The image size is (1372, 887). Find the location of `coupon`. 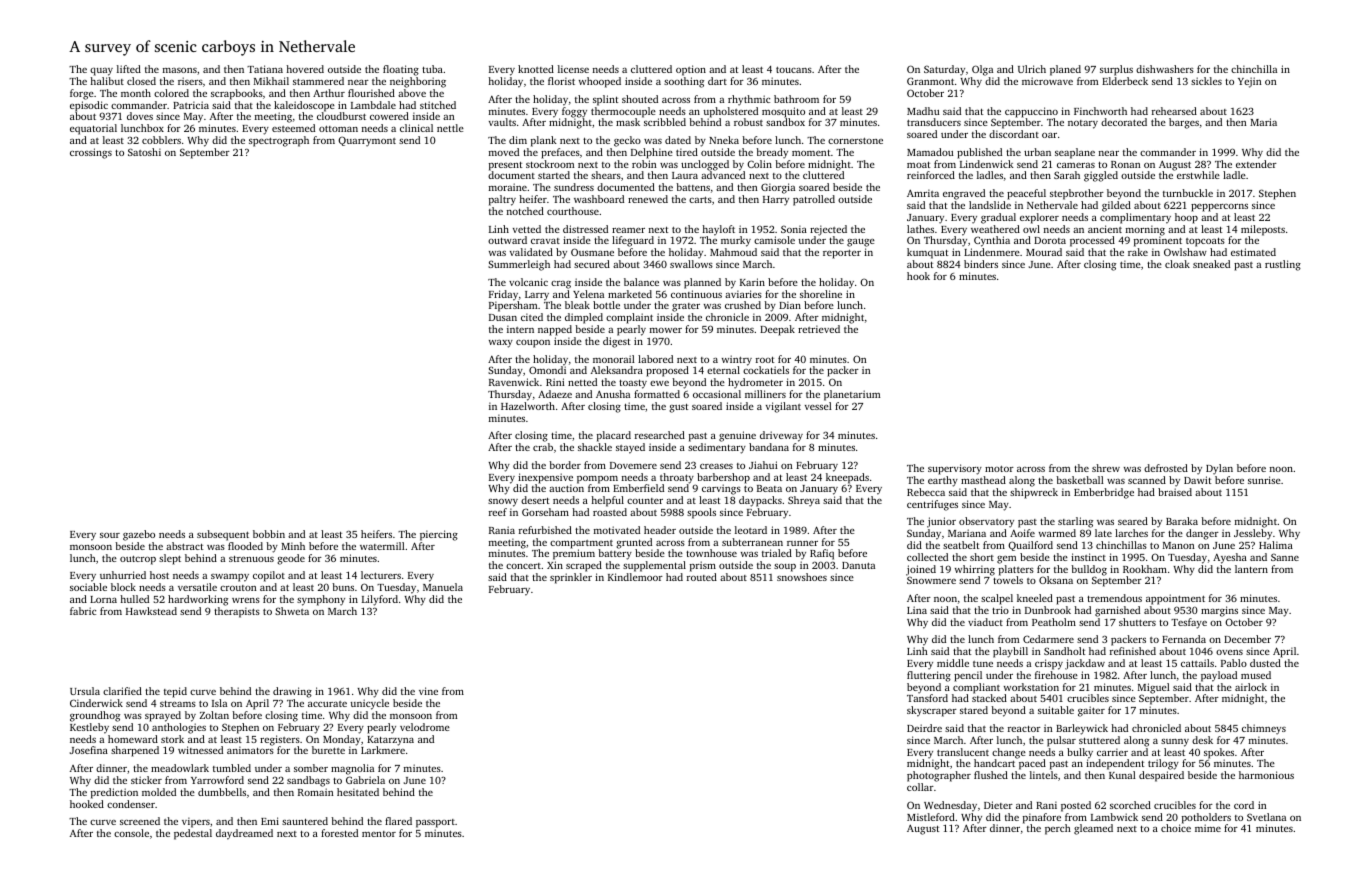

coupon is located at coordinates (533, 344).
